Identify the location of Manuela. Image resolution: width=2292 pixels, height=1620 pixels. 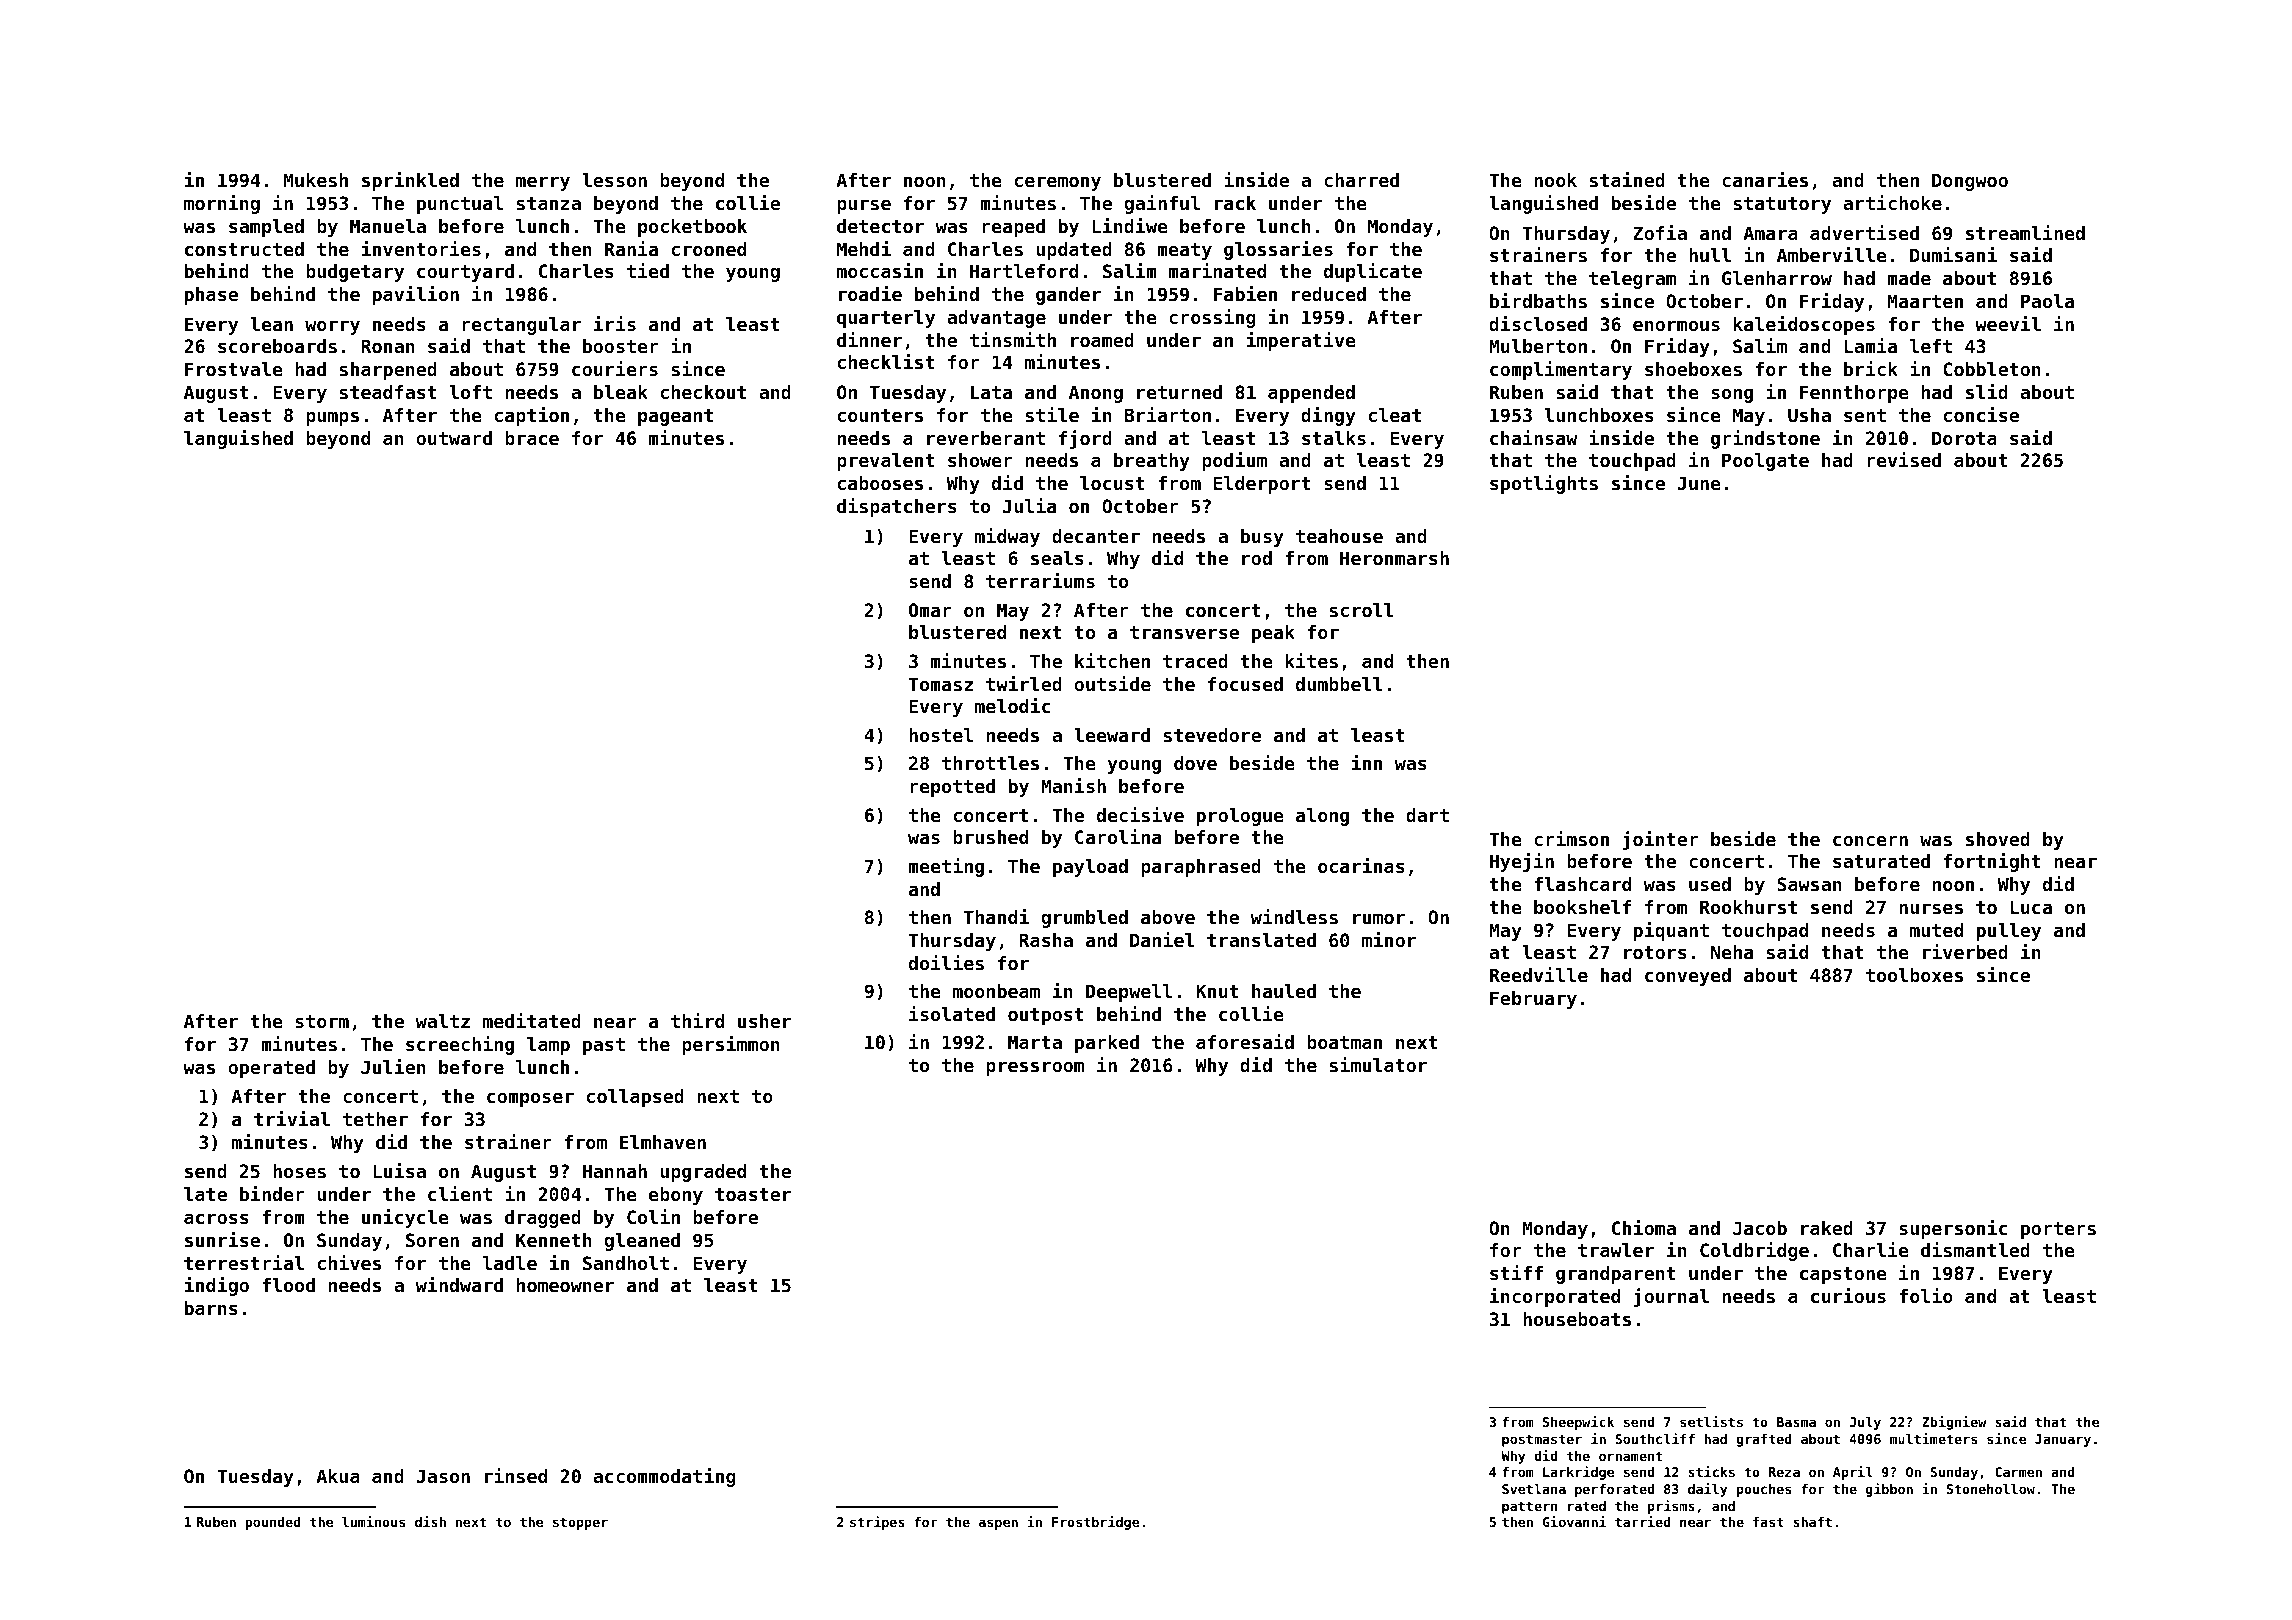
(388, 226).
